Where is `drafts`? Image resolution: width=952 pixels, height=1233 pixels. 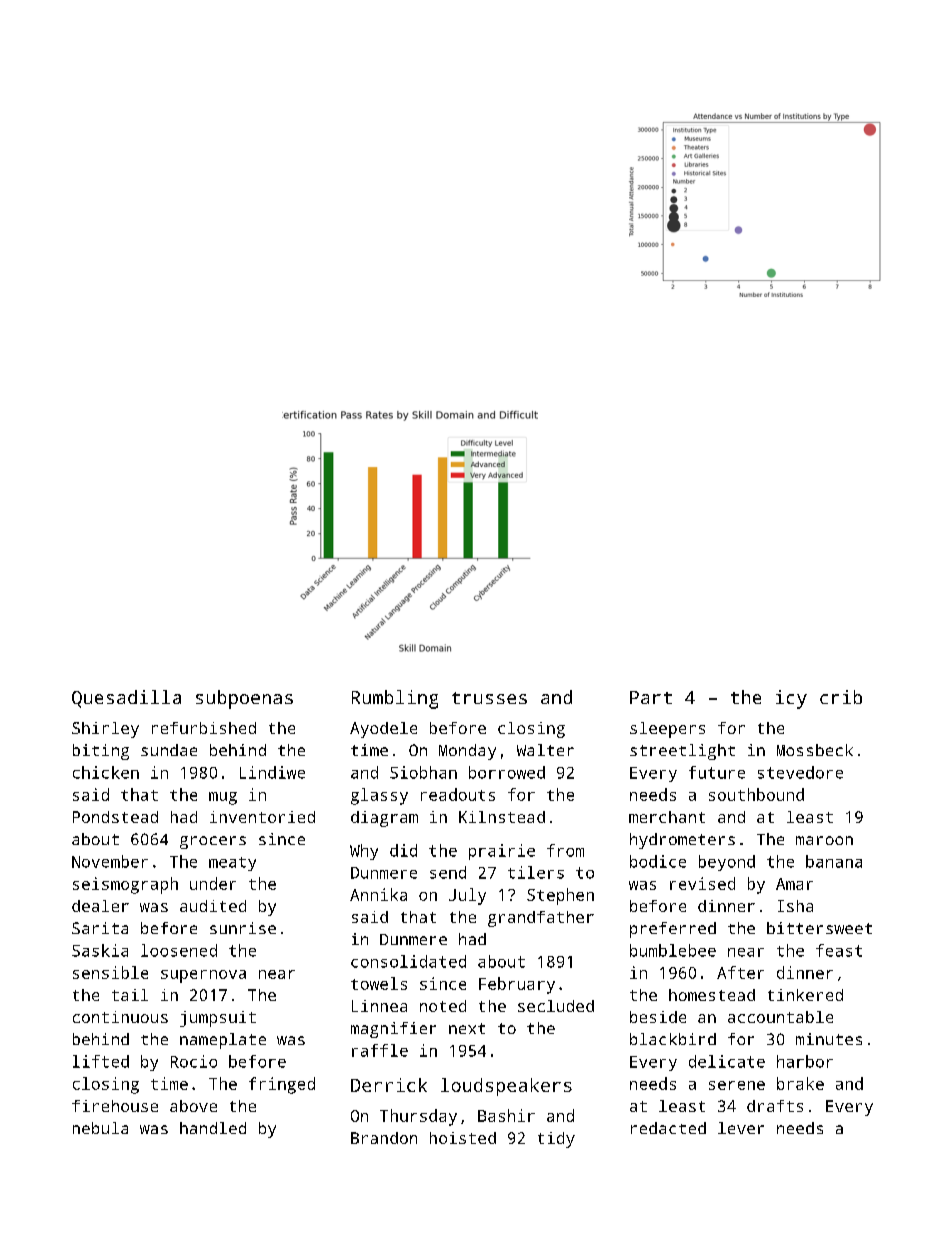
drafts is located at coordinates (775, 1106).
